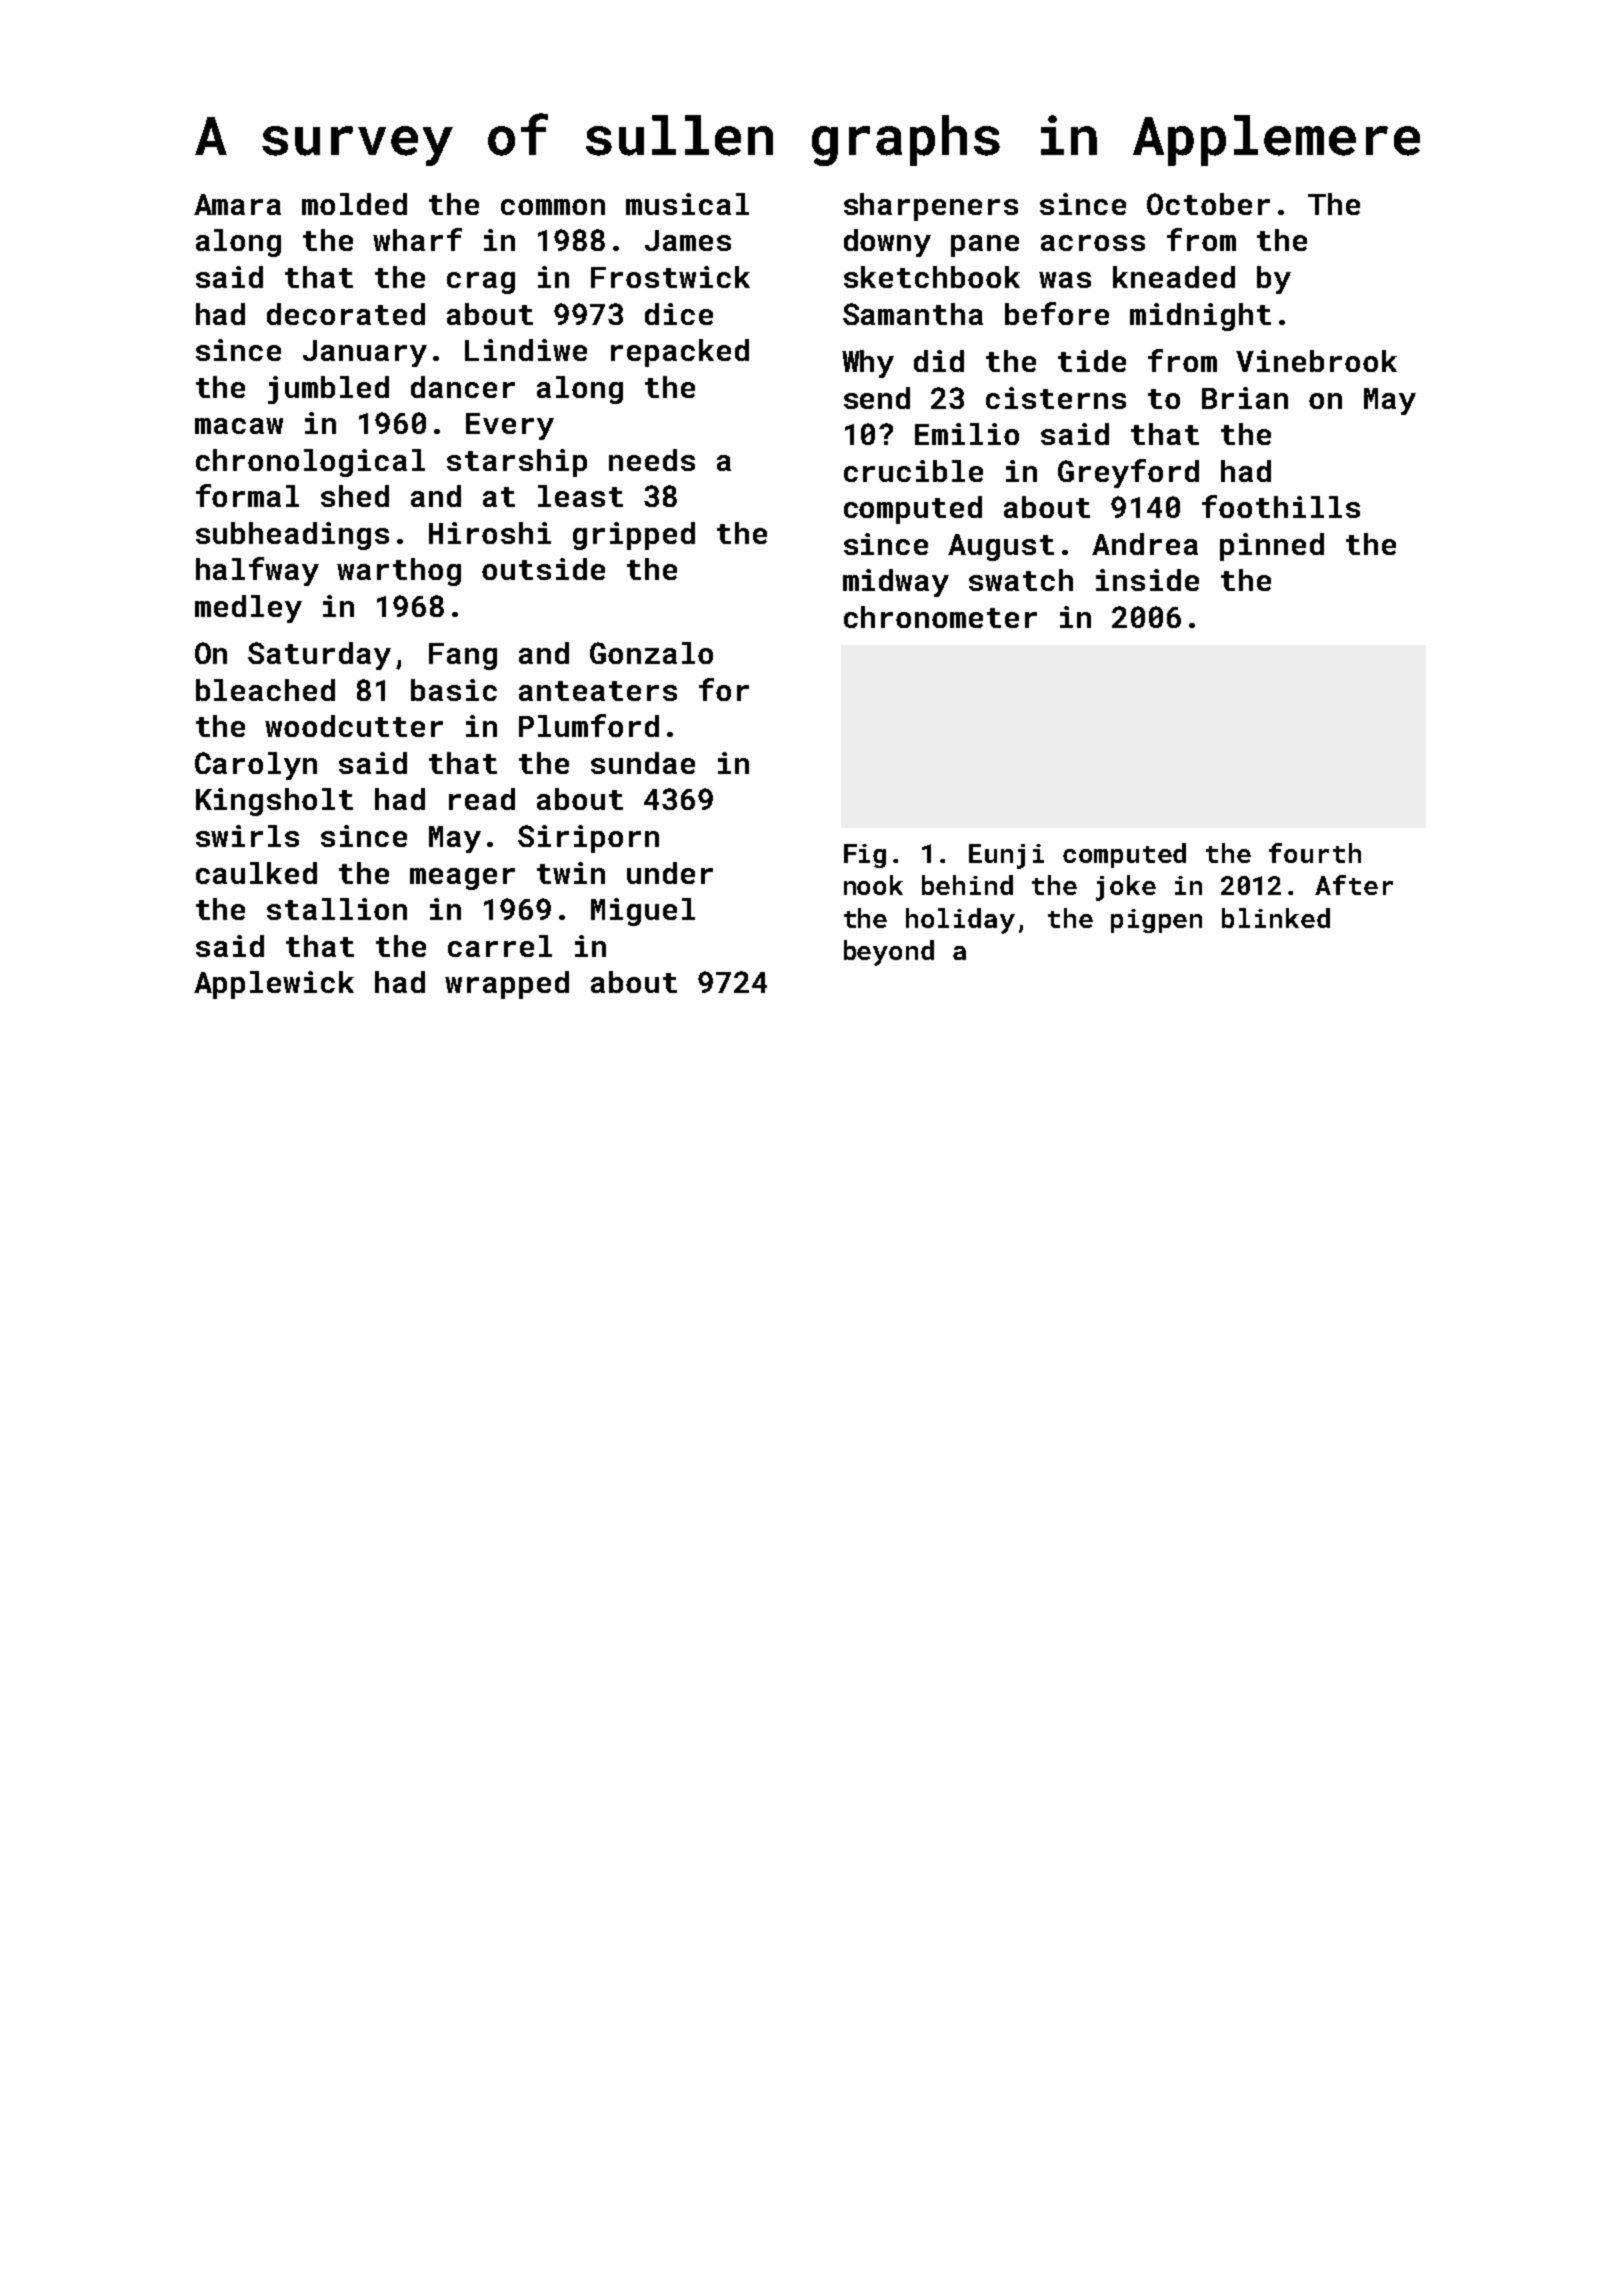  What do you see at coordinates (1316, 361) in the screenshot?
I see `Vinebrook` at bounding box center [1316, 361].
